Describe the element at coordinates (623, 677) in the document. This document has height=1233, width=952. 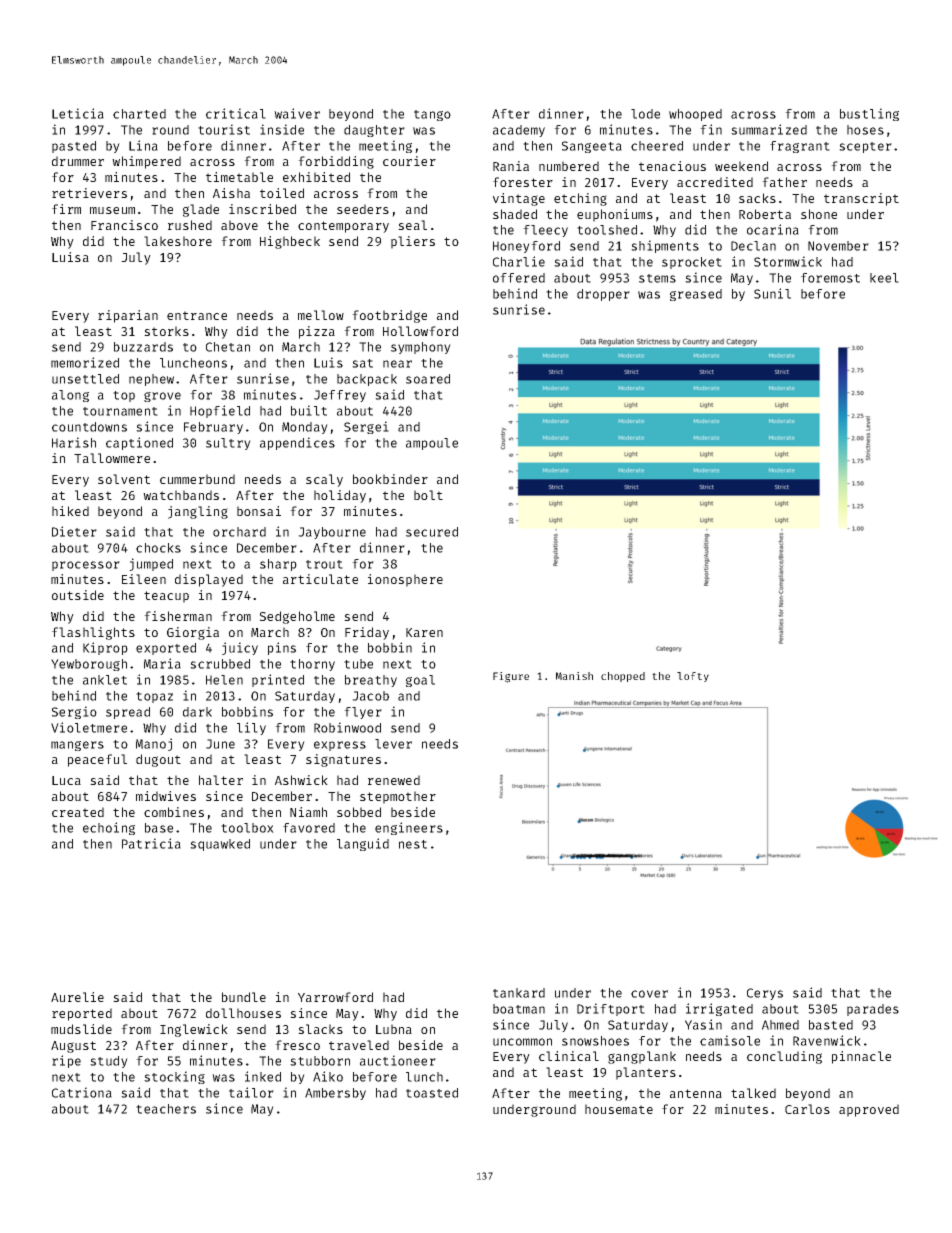
I see `chopped` at that location.
